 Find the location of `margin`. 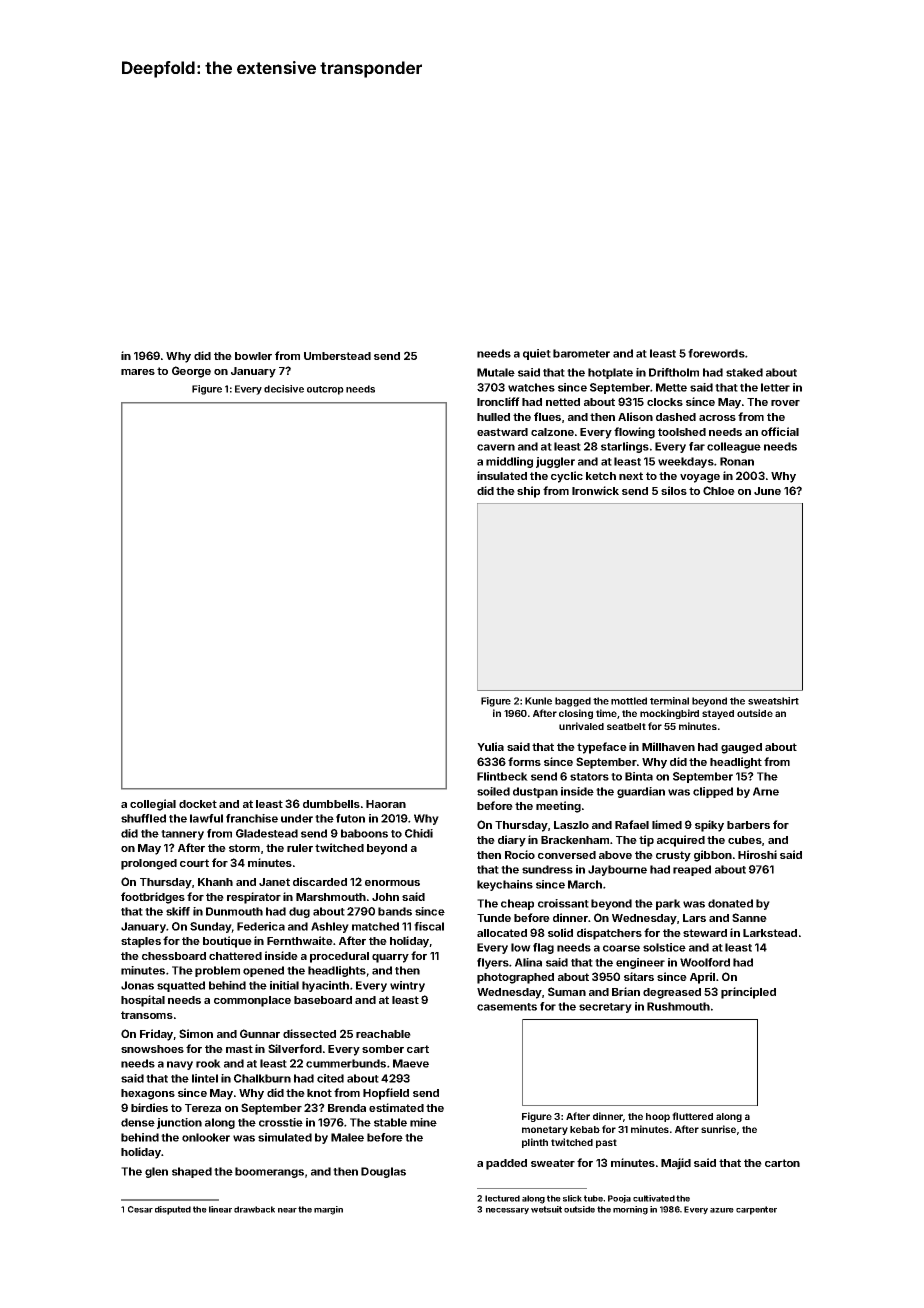

margin is located at coordinates (328, 1210).
